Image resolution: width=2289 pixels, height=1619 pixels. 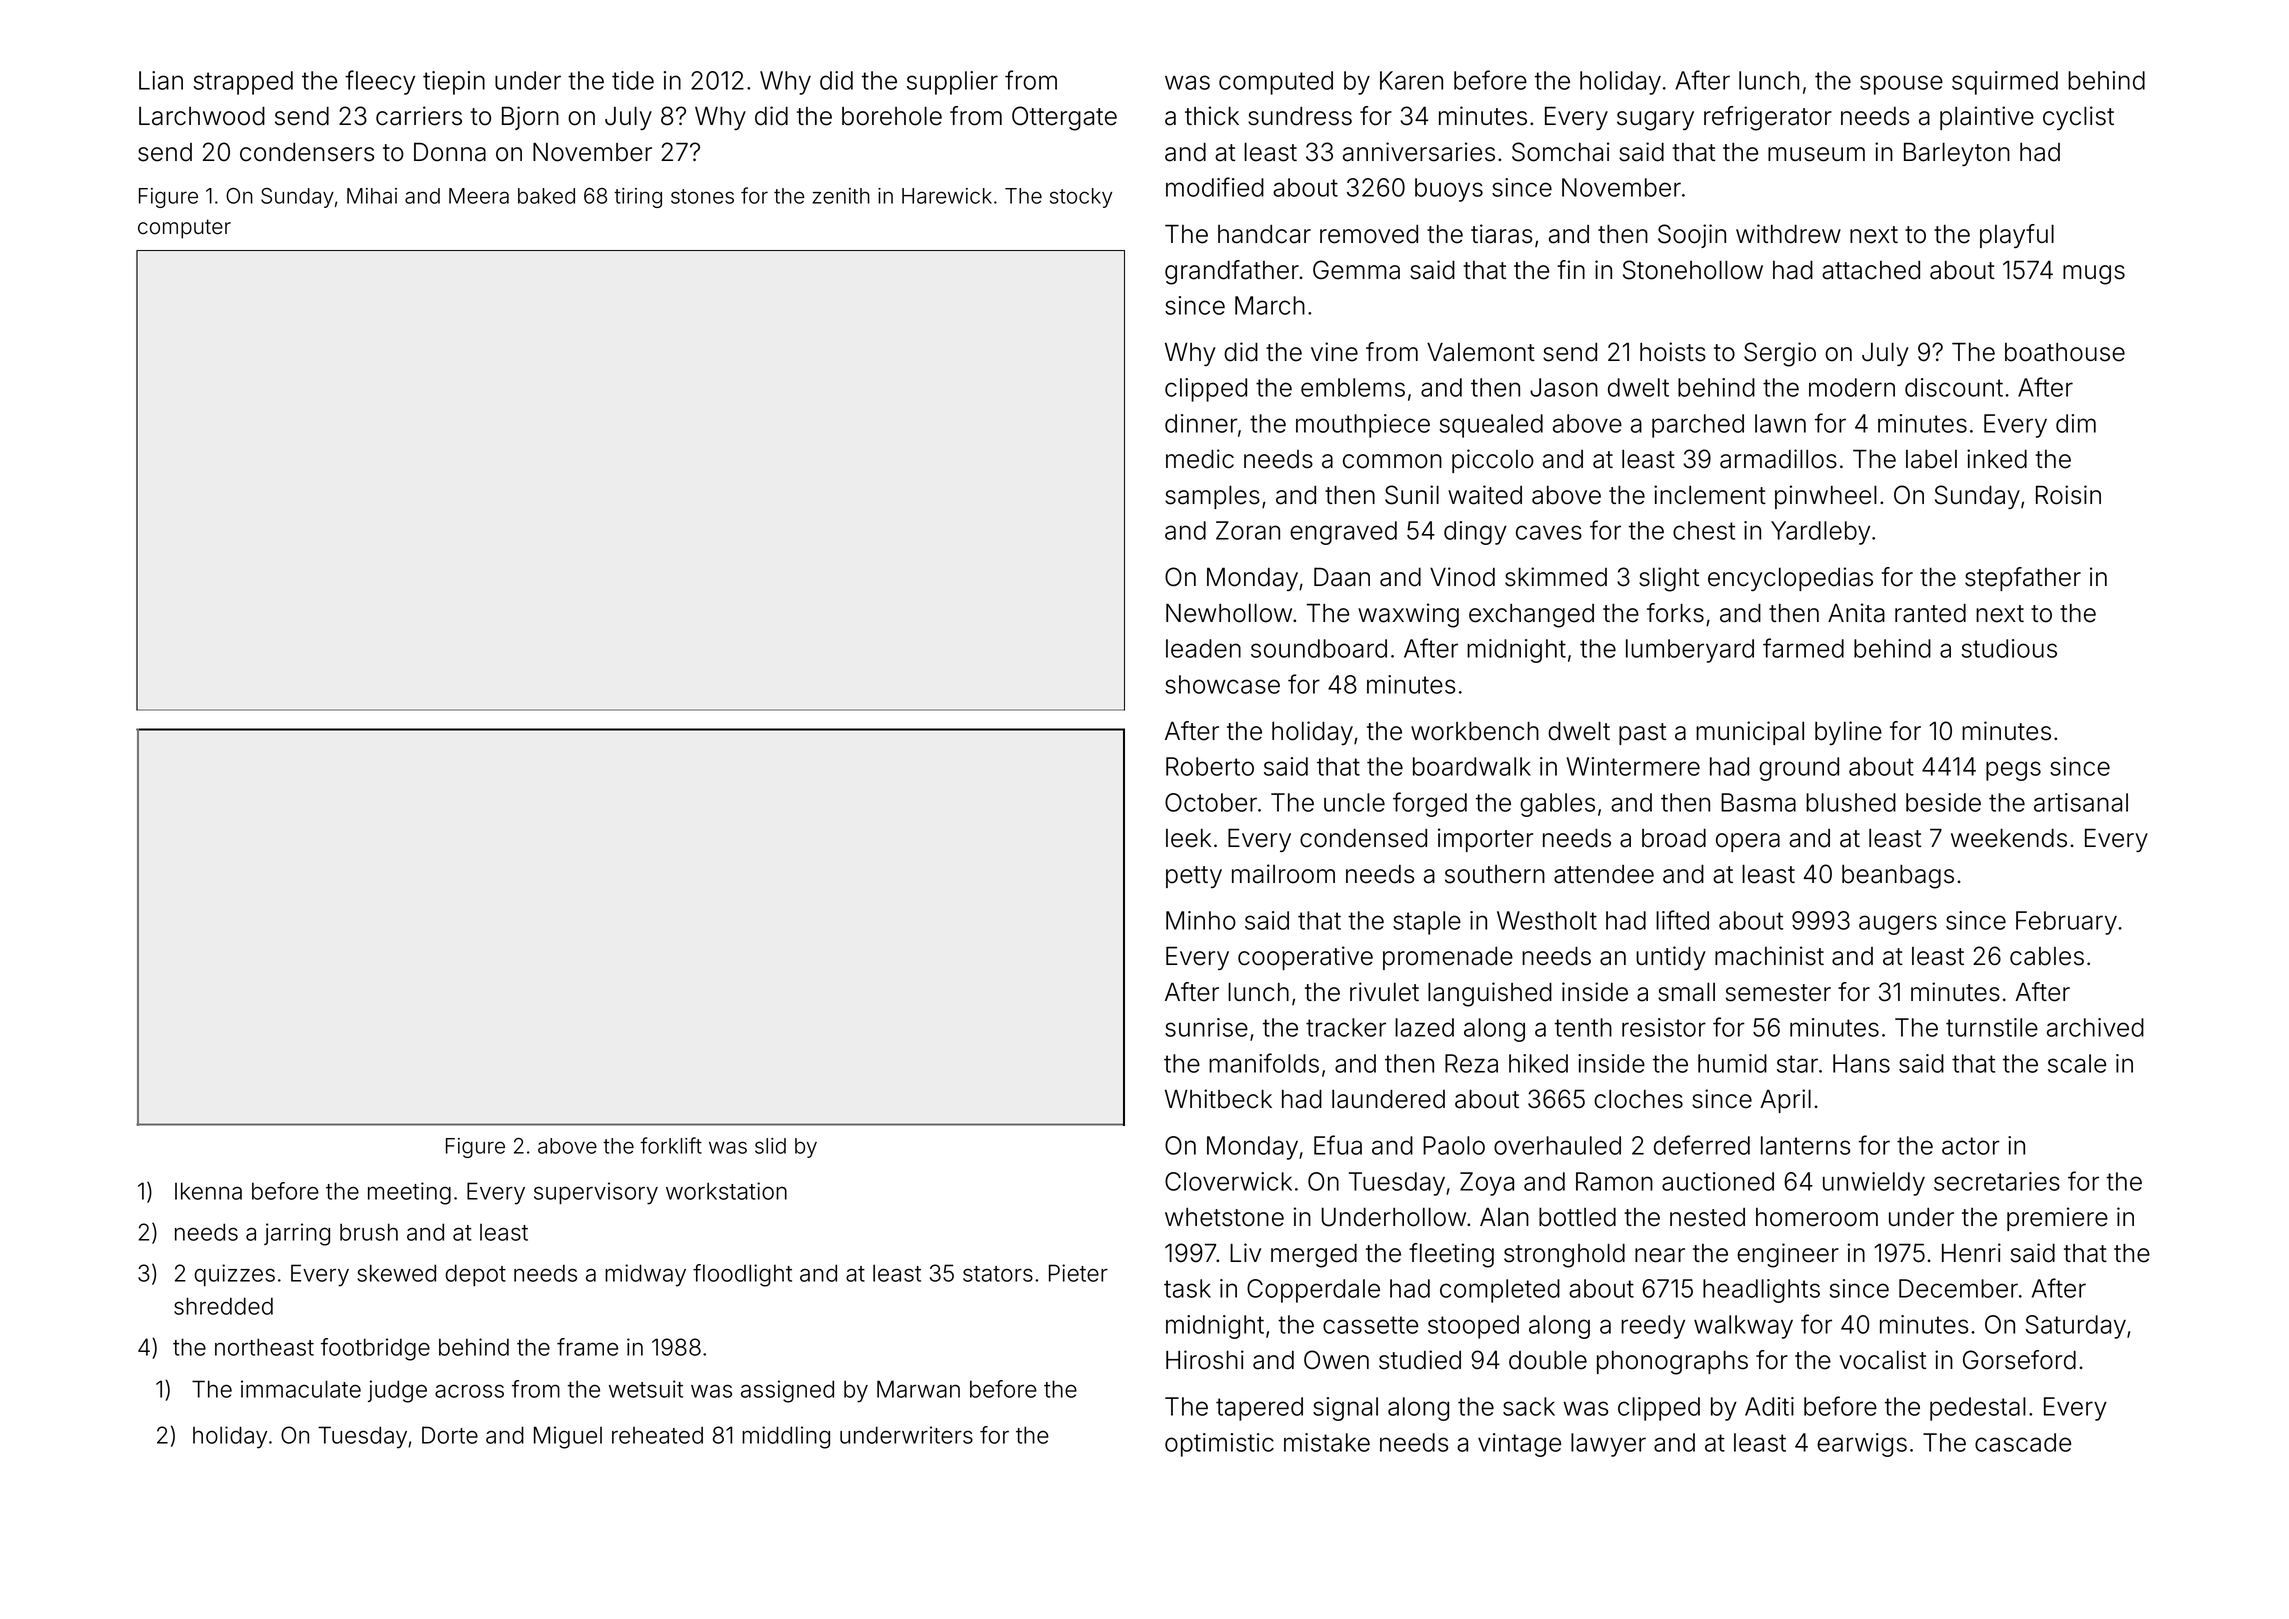 What do you see at coordinates (1219, 1445) in the screenshot?
I see `optimistic` at bounding box center [1219, 1445].
